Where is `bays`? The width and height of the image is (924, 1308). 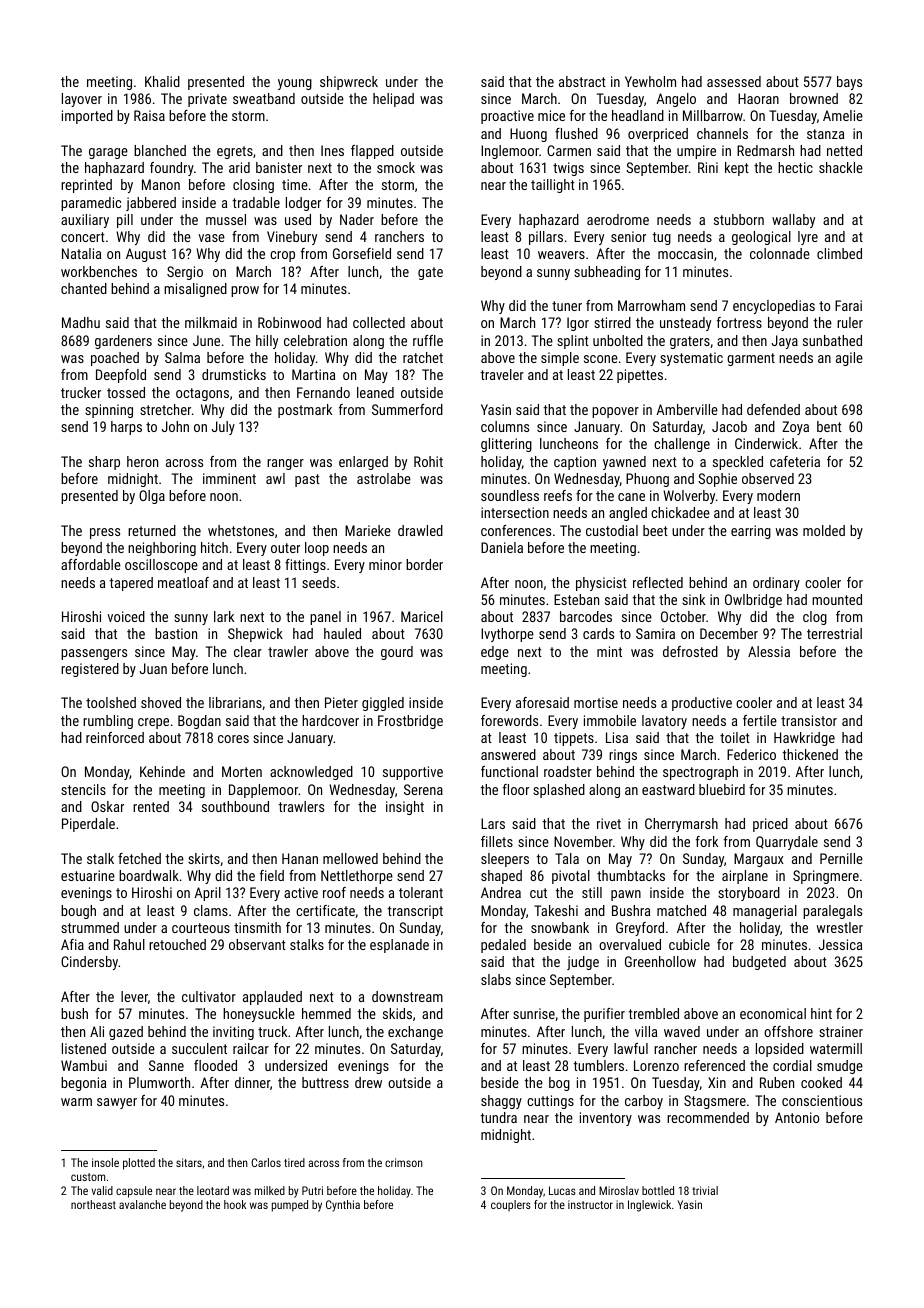
bays is located at coordinates (849, 83).
